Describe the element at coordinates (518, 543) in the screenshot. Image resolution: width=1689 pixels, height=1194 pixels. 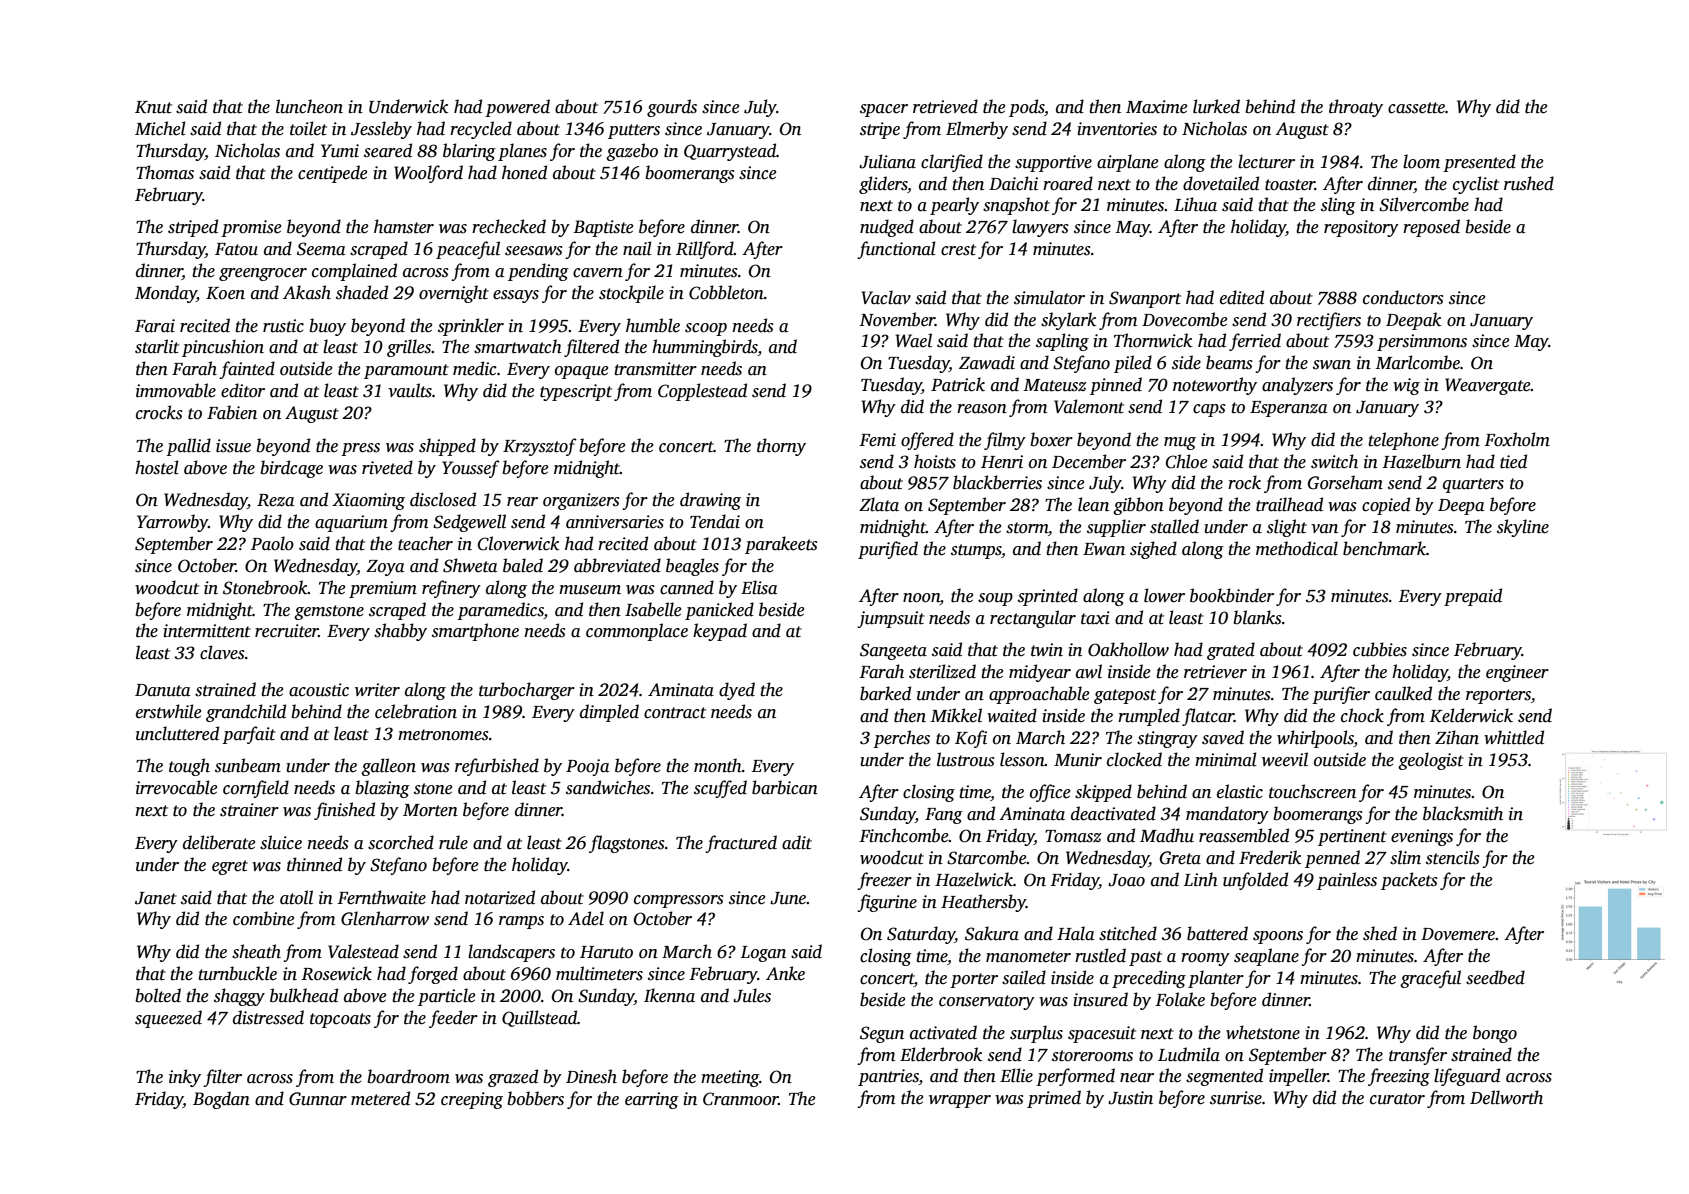
I see `Cloverwick` at that location.
